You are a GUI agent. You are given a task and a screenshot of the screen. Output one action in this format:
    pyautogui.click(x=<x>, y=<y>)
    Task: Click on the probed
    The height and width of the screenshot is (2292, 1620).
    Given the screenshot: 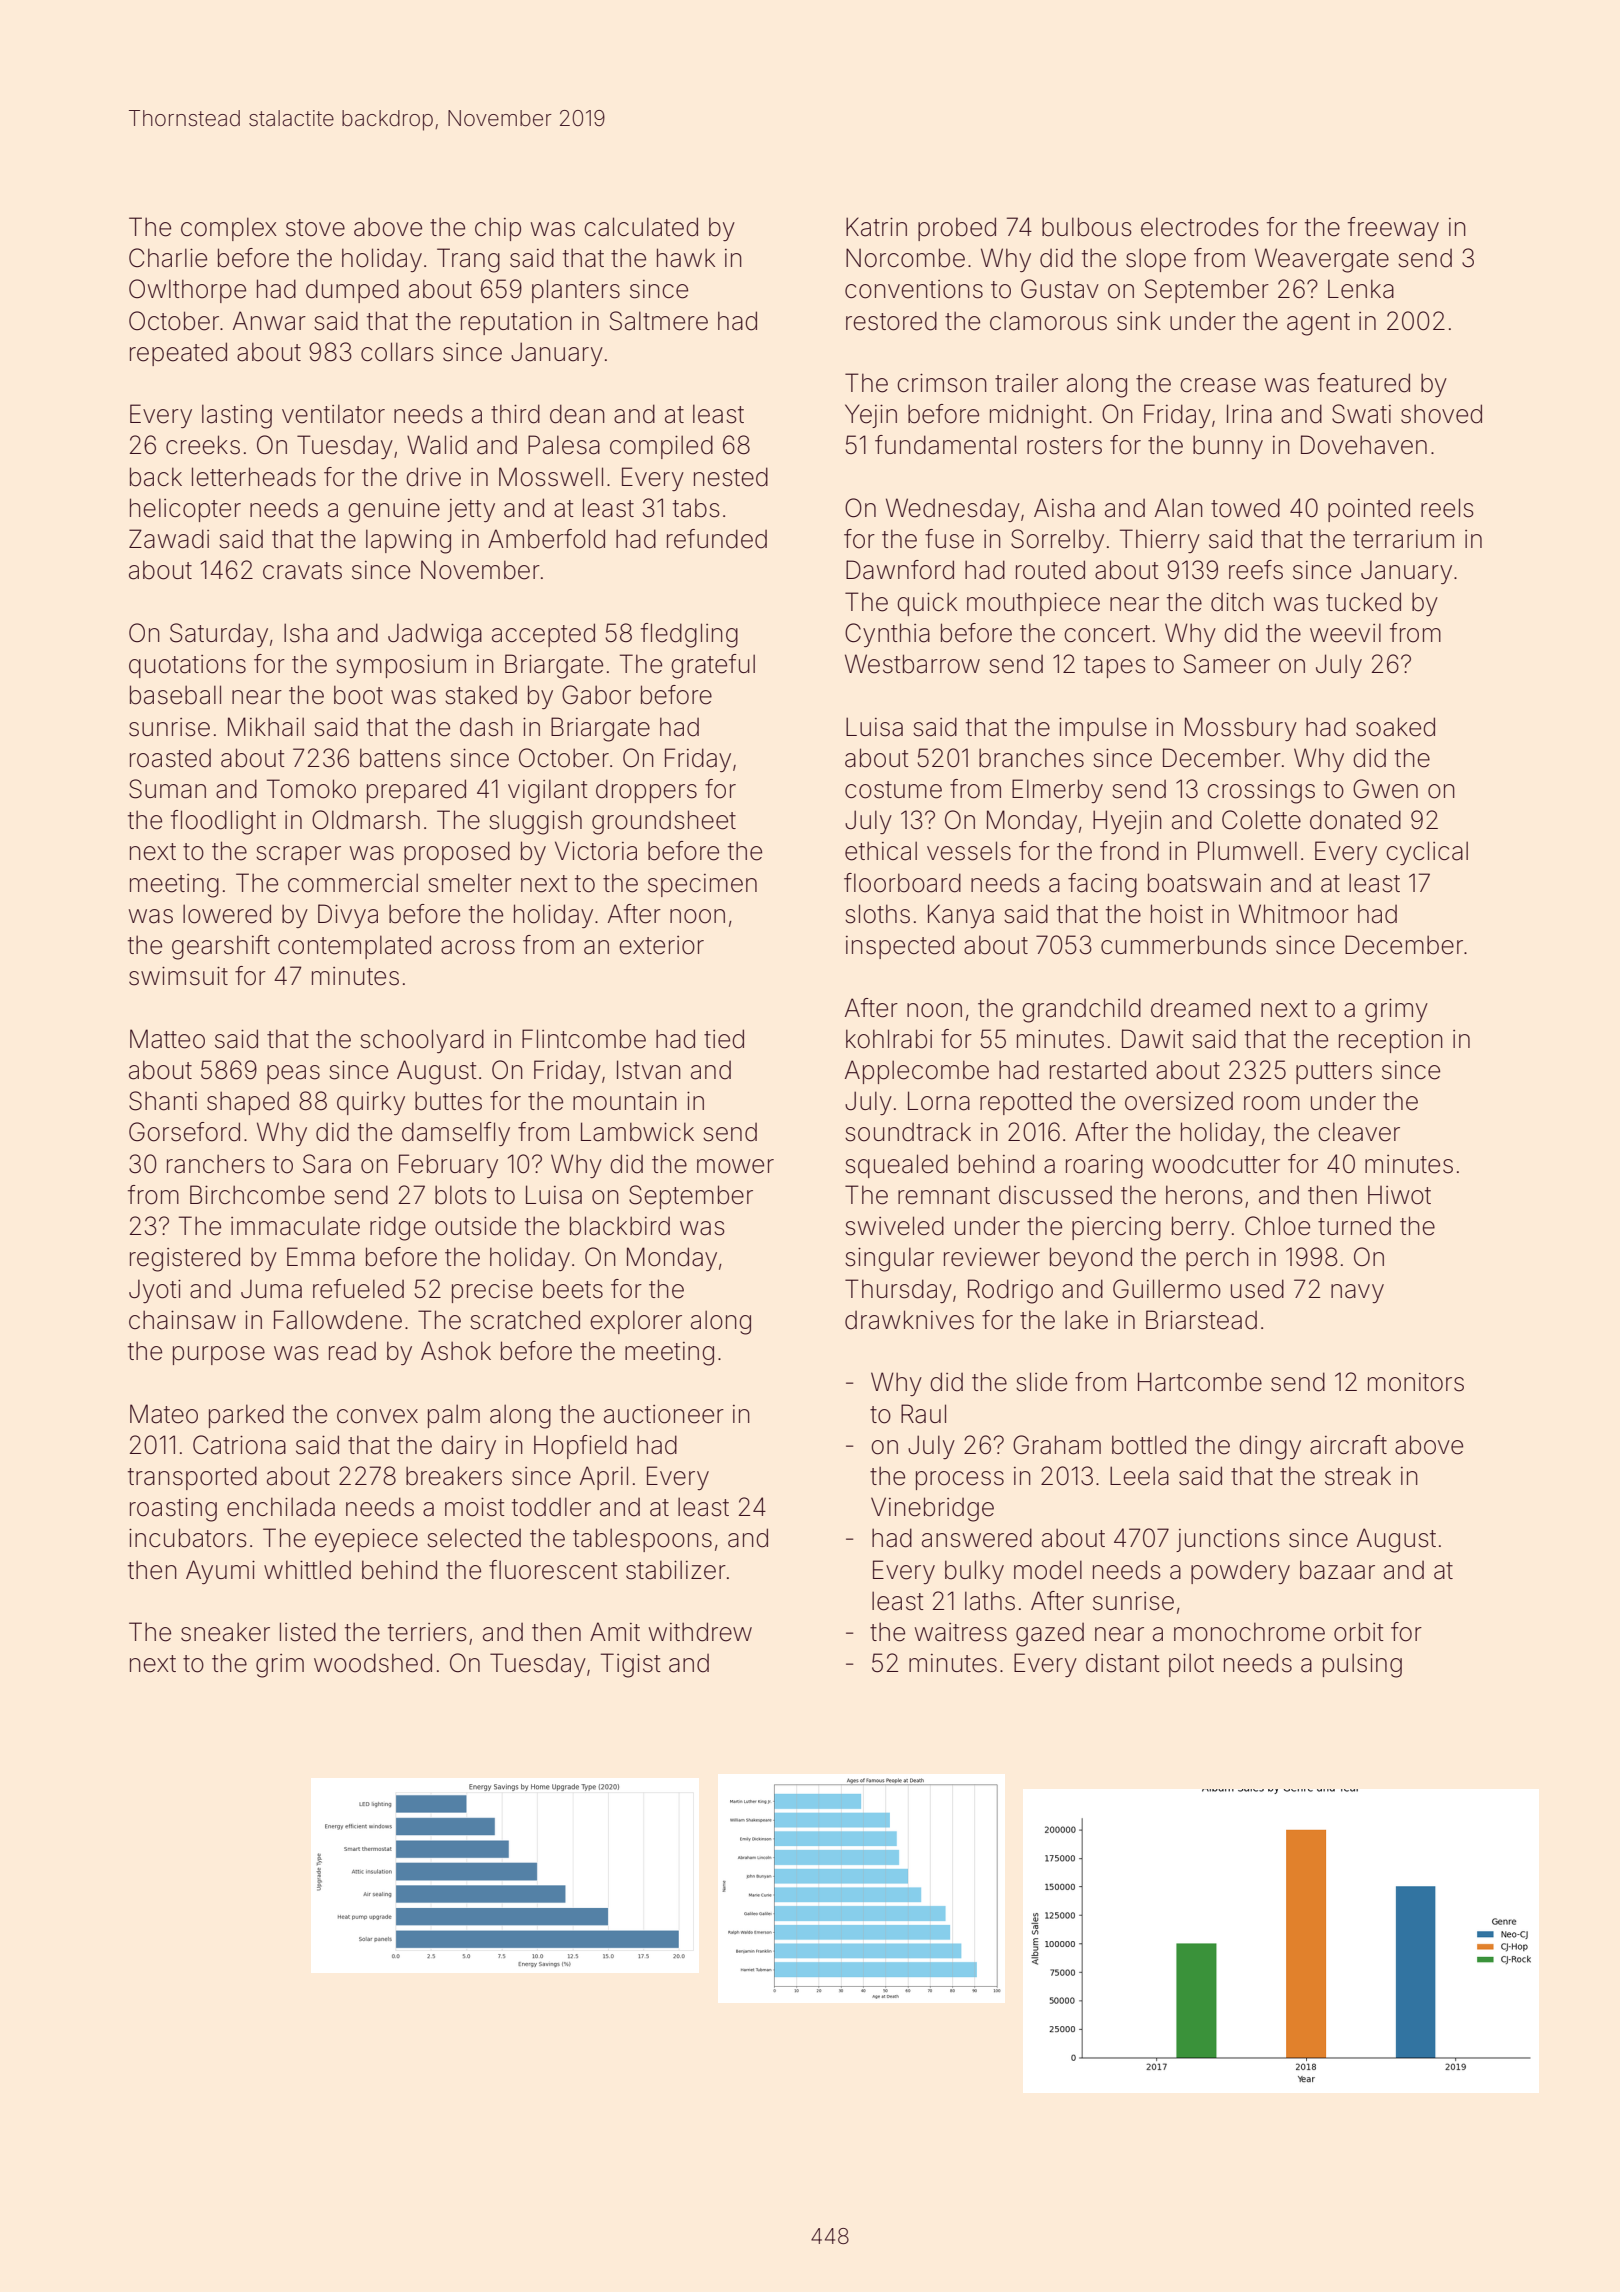 What is the action you would take?
    pyautogui.click(x=957, y=229)
